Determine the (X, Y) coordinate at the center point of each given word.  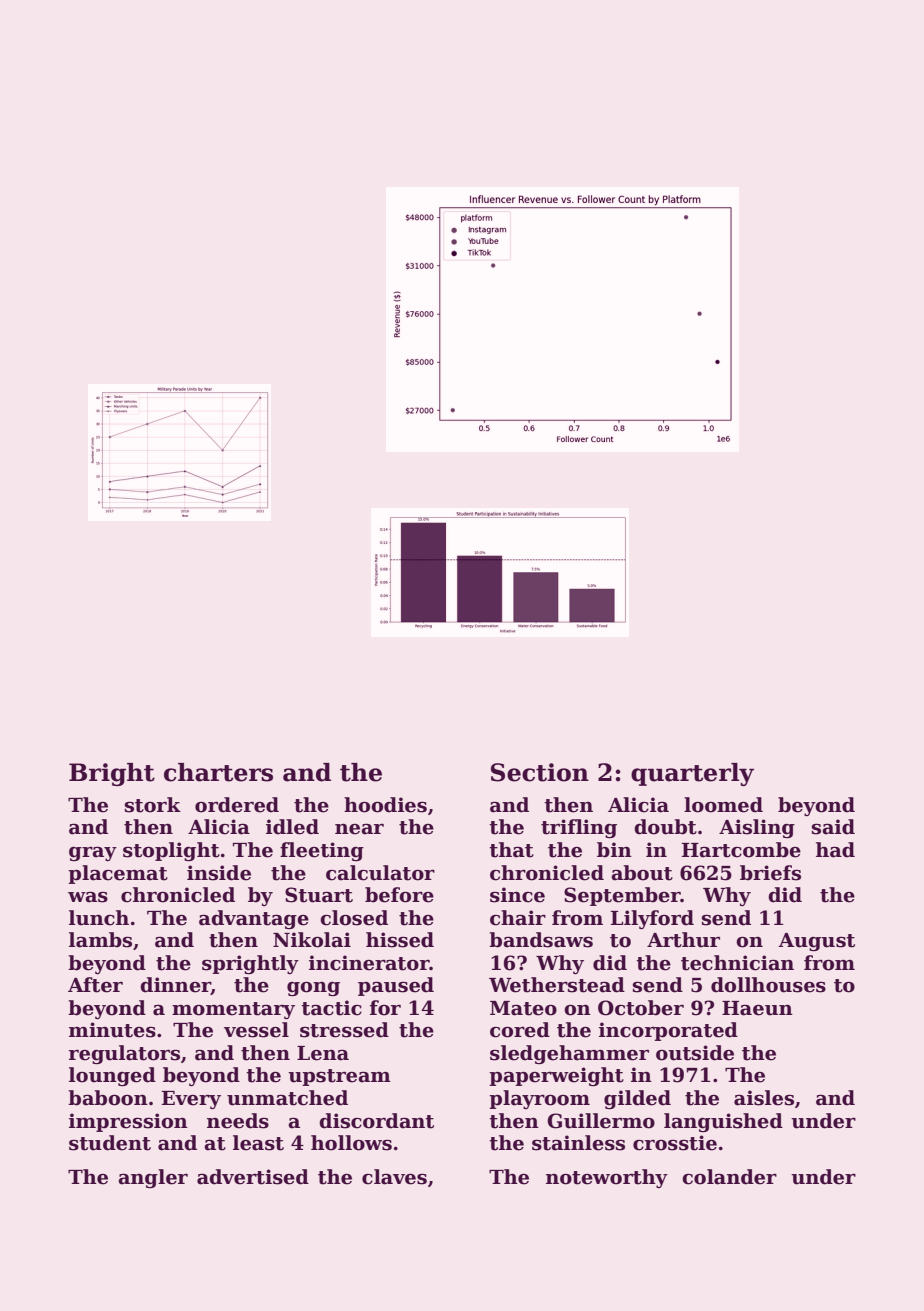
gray (93, 853)
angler (153, 1178)
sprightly (250, 964)
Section (540, 772)
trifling (579, 828)
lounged (112, 1076)
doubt (665, 827)
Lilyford (652, 919)
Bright (112, 774)
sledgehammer (569, 1054)
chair (518, 918)
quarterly (692, 774)
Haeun (757, 1008)
